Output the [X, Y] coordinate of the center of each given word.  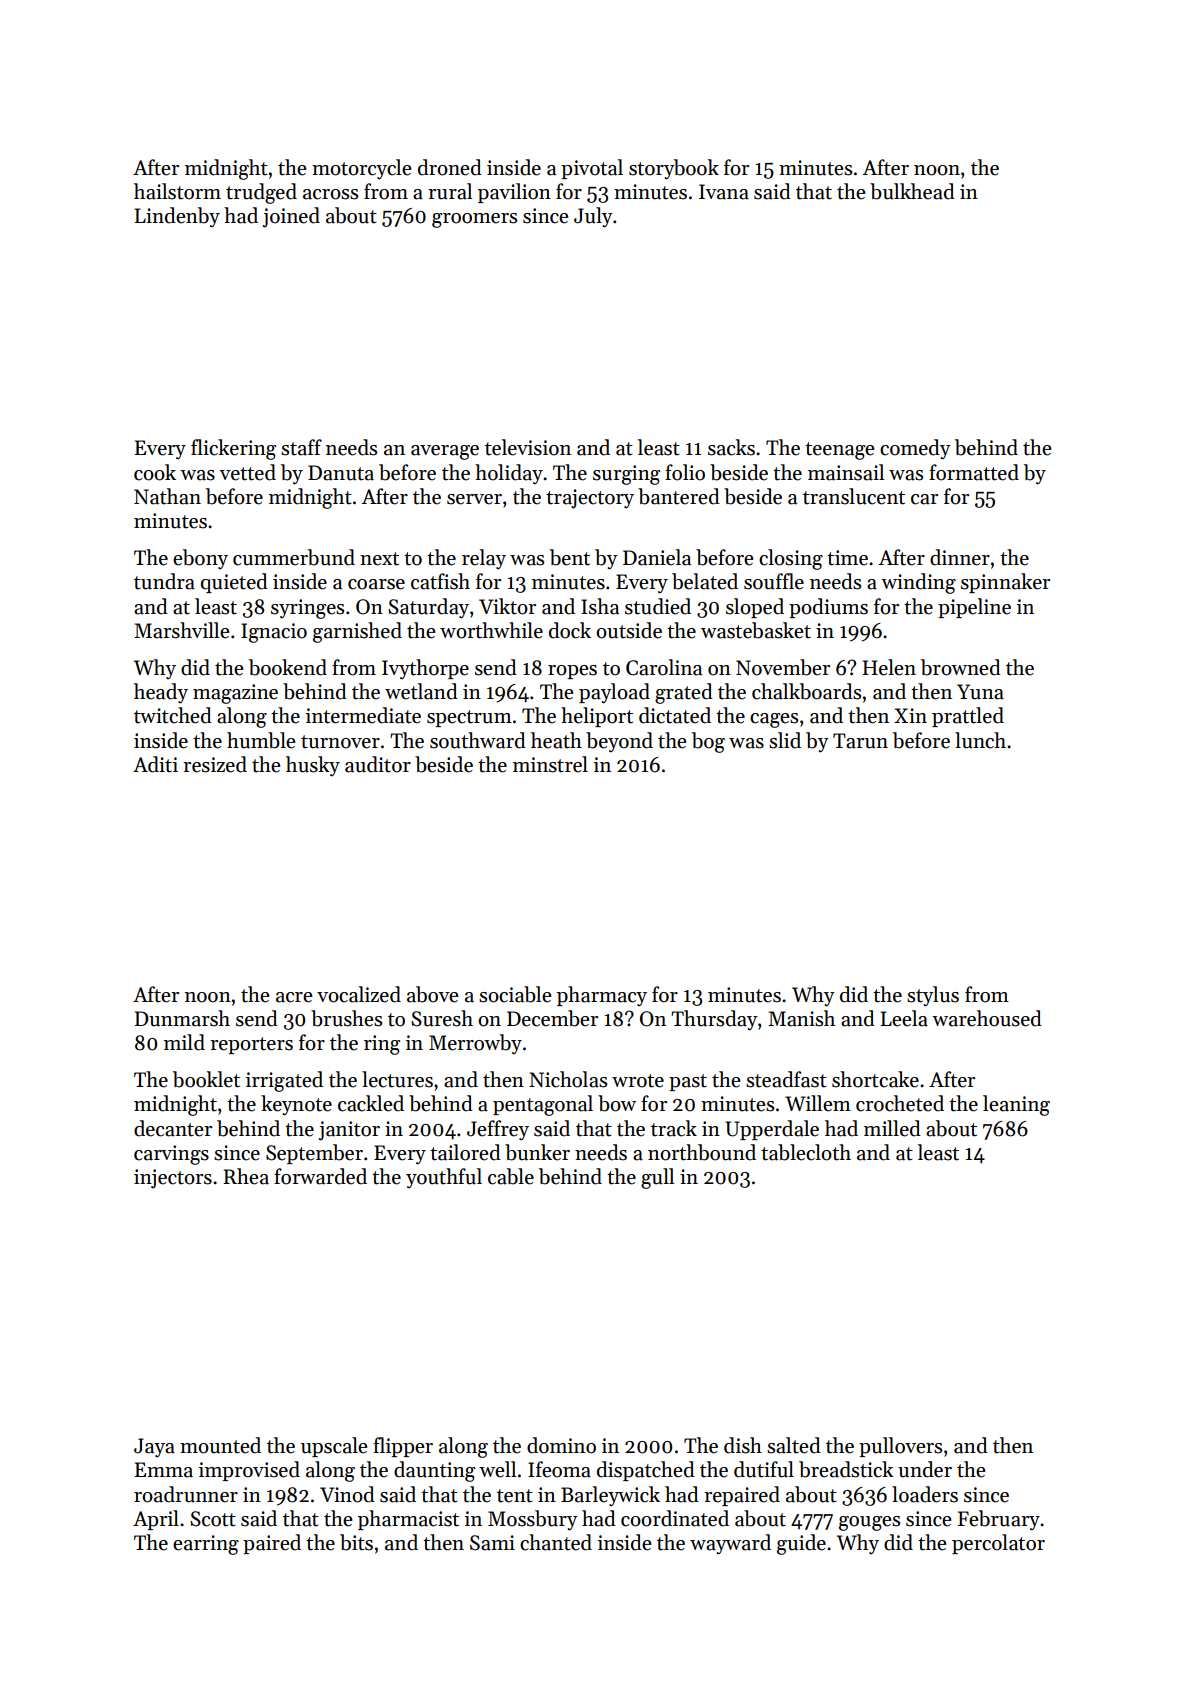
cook [155, 472]
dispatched [646, 1471]
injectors [173, 1179]
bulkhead [912, 191]
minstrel [550, 764]
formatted [974, 472]
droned [450, 167]
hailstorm [177, 191]
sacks [731, 447]
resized [215, 764]
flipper [403, 1447]
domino [561, 1445]
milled [892, 1128]
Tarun [860, 741]
